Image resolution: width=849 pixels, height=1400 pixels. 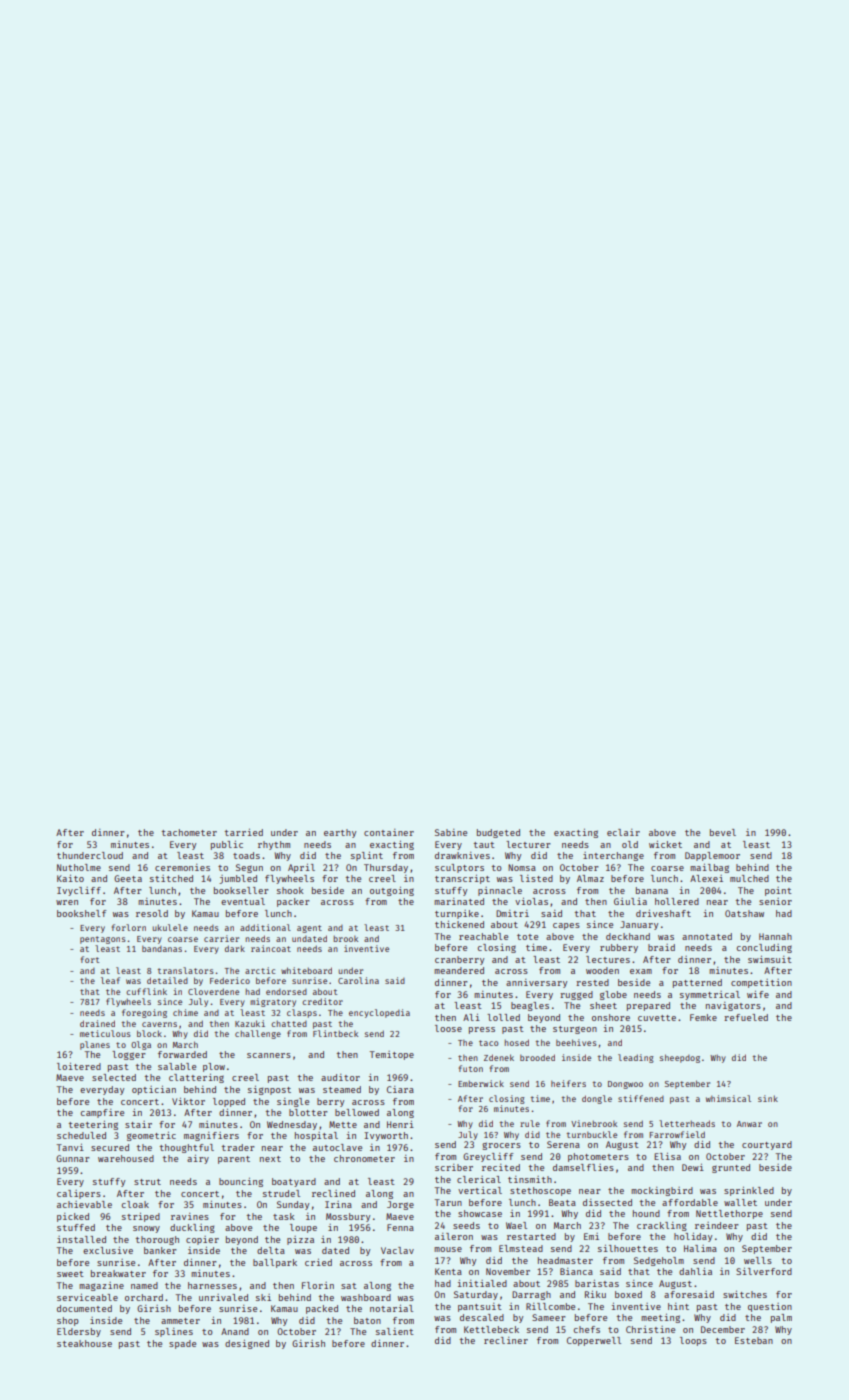 I want to click on cuvette, so click(x=657, y=1018).
